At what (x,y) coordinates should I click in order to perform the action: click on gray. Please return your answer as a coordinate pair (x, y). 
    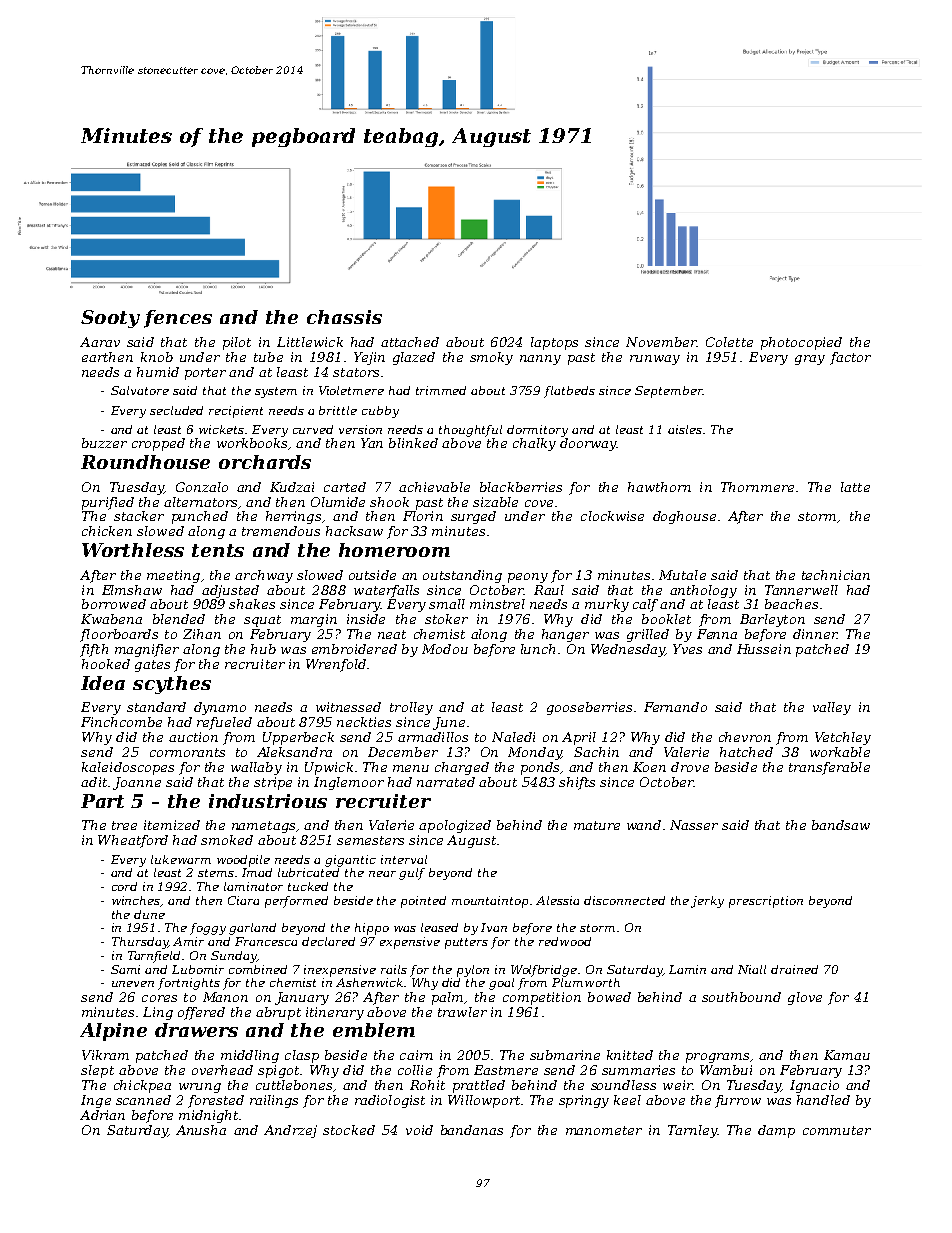
    Looking at the image, I should click on (810, 360).
